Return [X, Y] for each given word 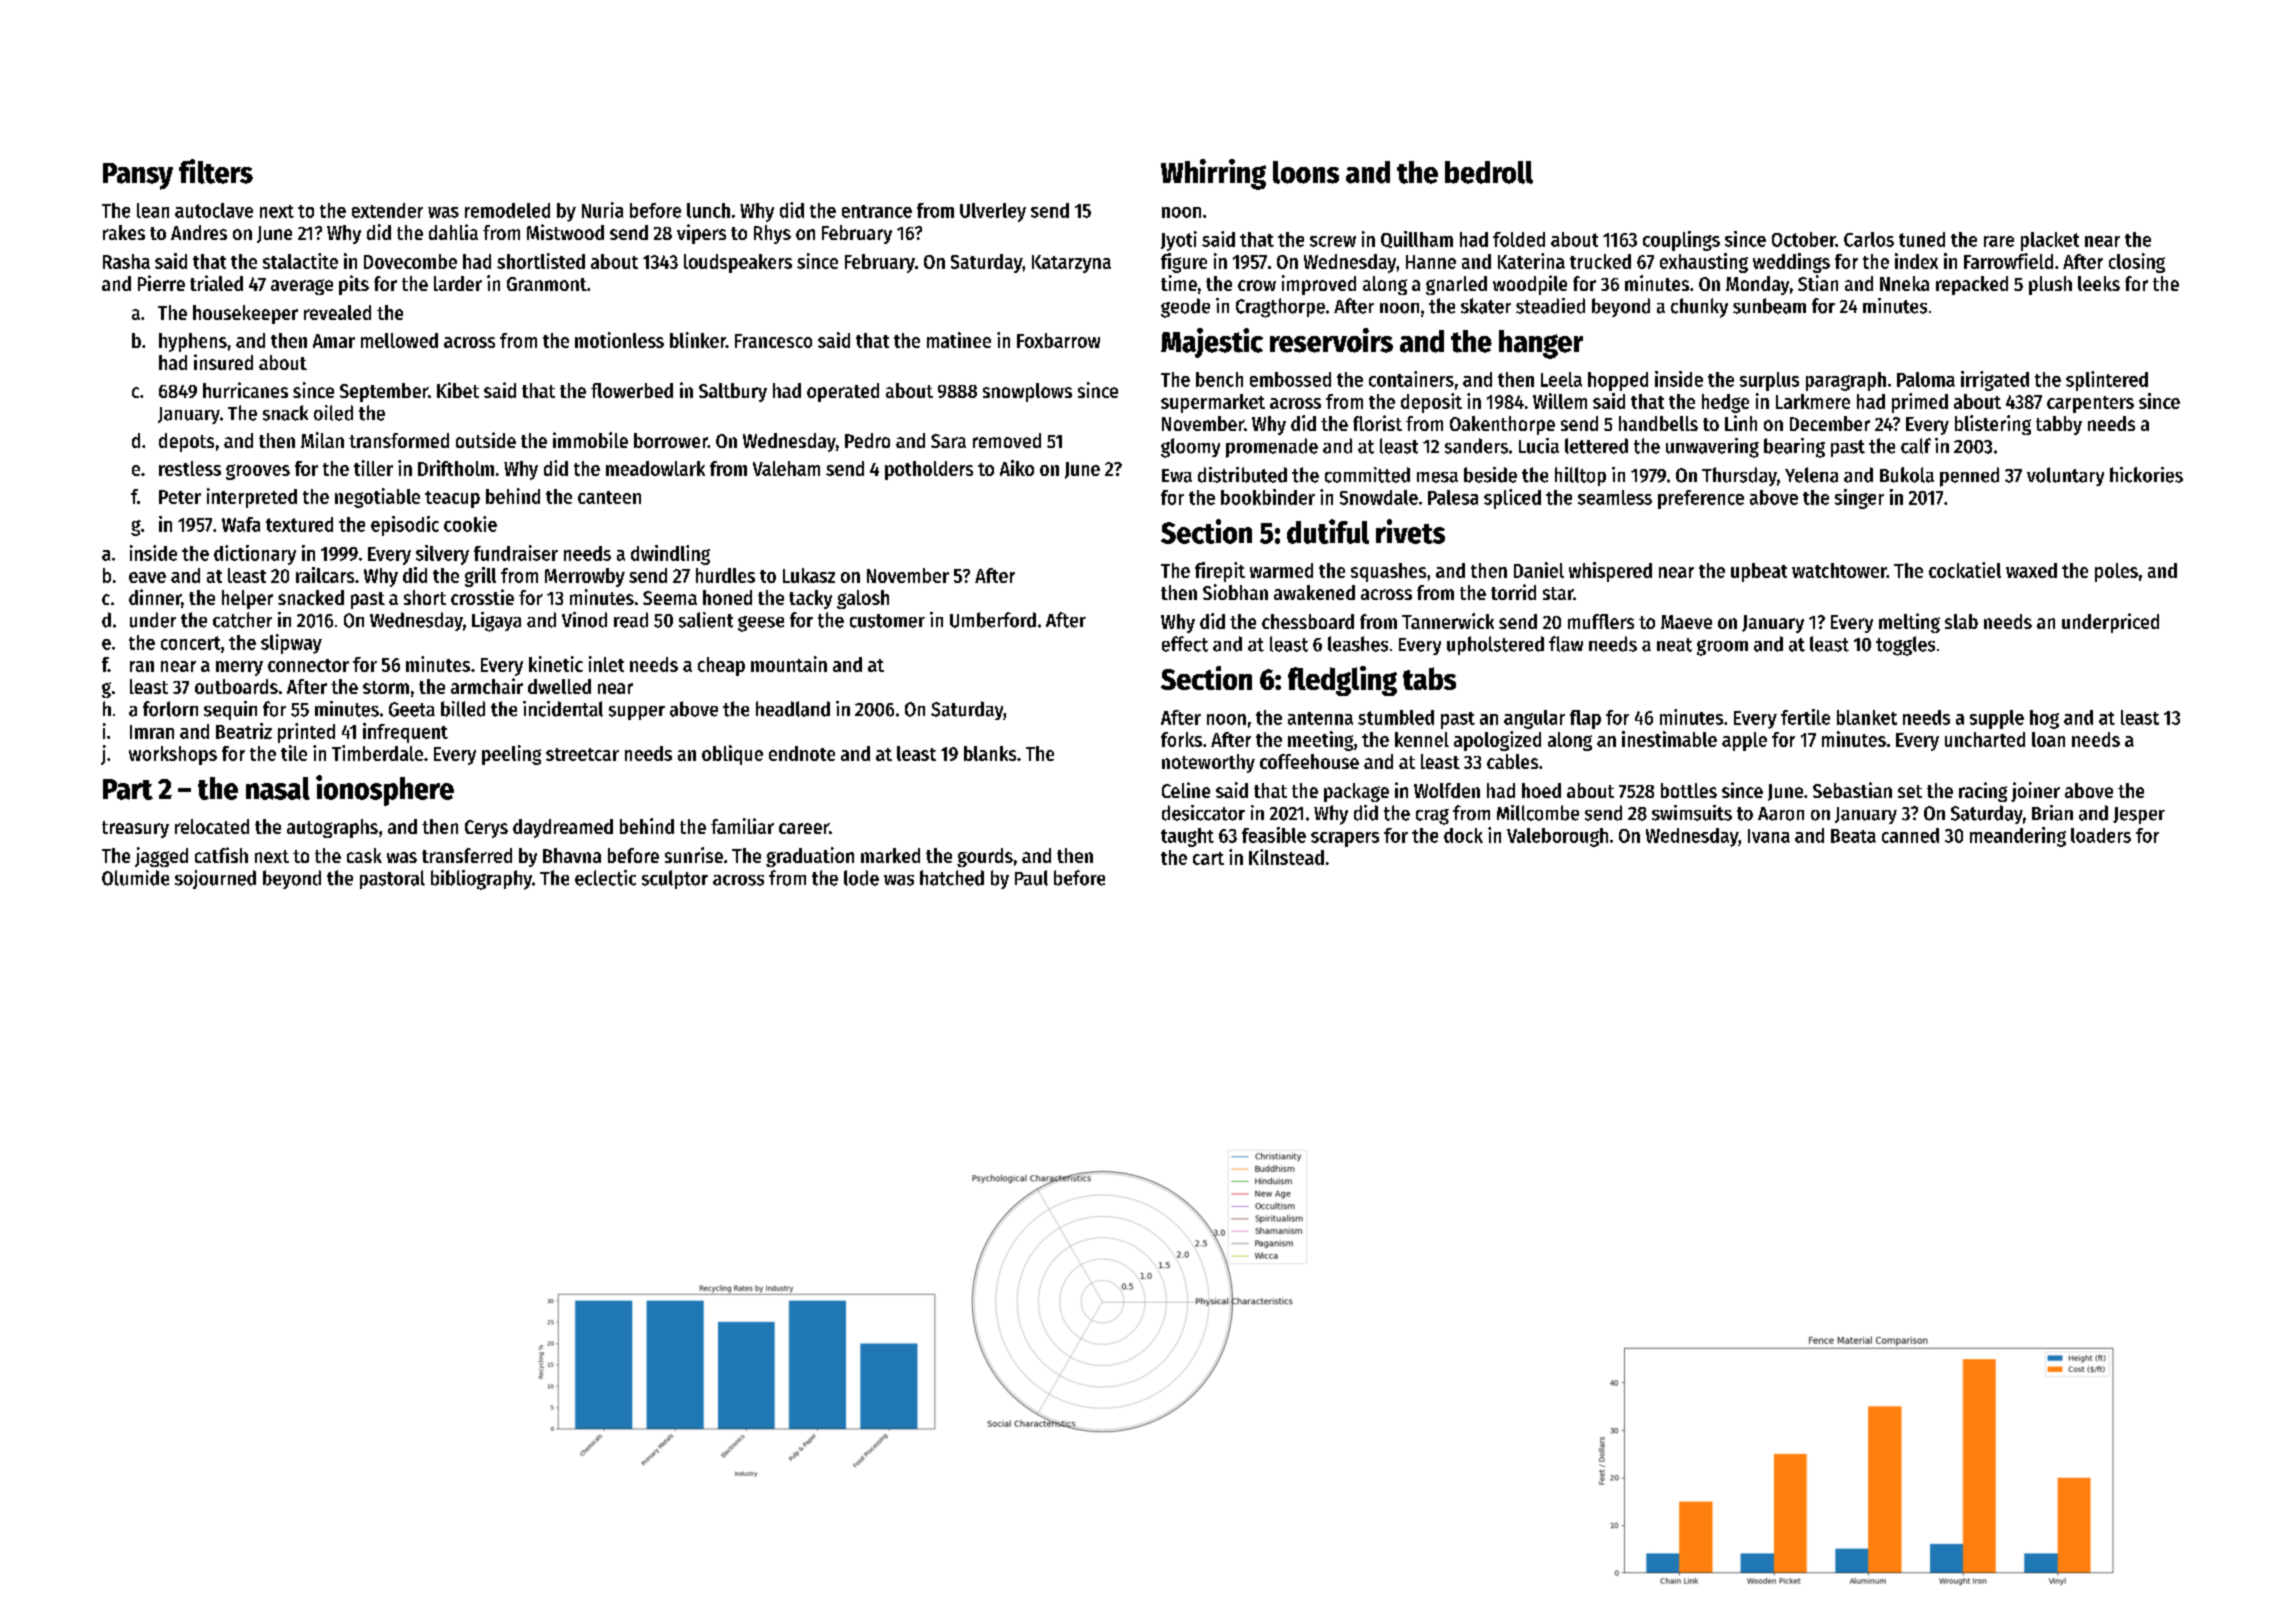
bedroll [1489, 172]
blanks [990, 753]
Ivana [1769, 836]
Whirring [1213, 174]
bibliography [481, 880]
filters [216, 171]
